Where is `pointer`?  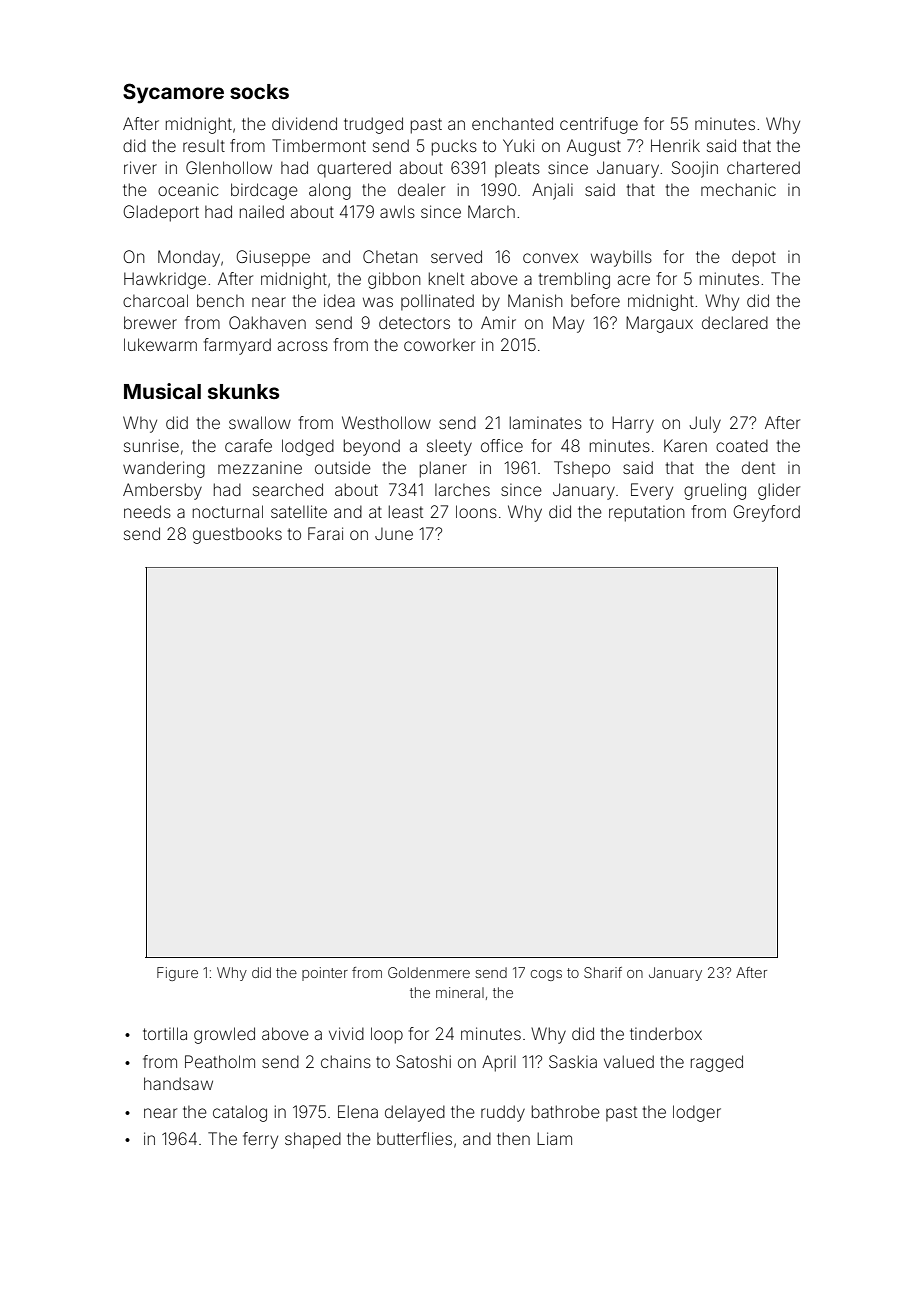
pointer is located at coordinates (325, 974).
